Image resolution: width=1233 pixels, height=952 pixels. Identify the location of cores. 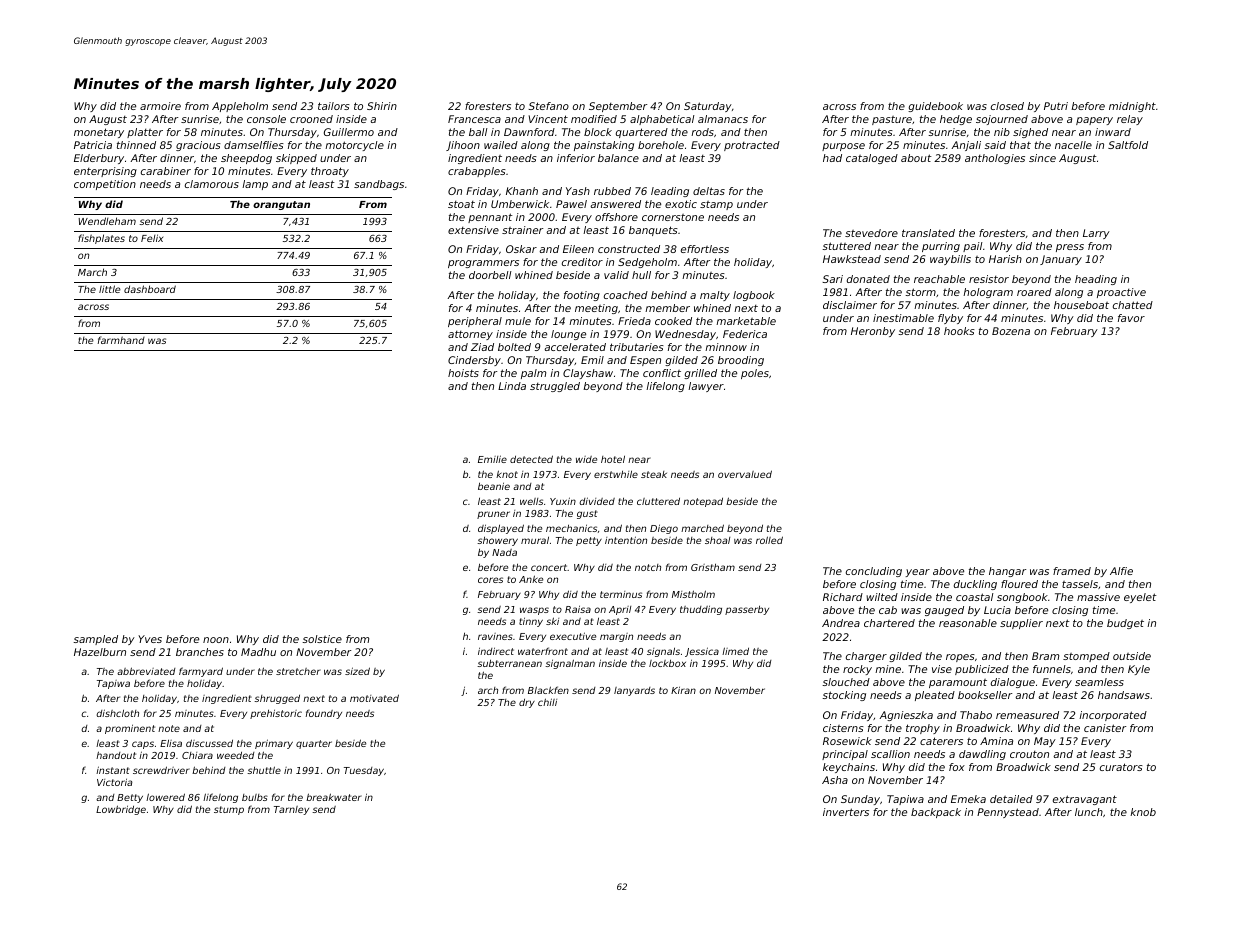
(490, 580).
